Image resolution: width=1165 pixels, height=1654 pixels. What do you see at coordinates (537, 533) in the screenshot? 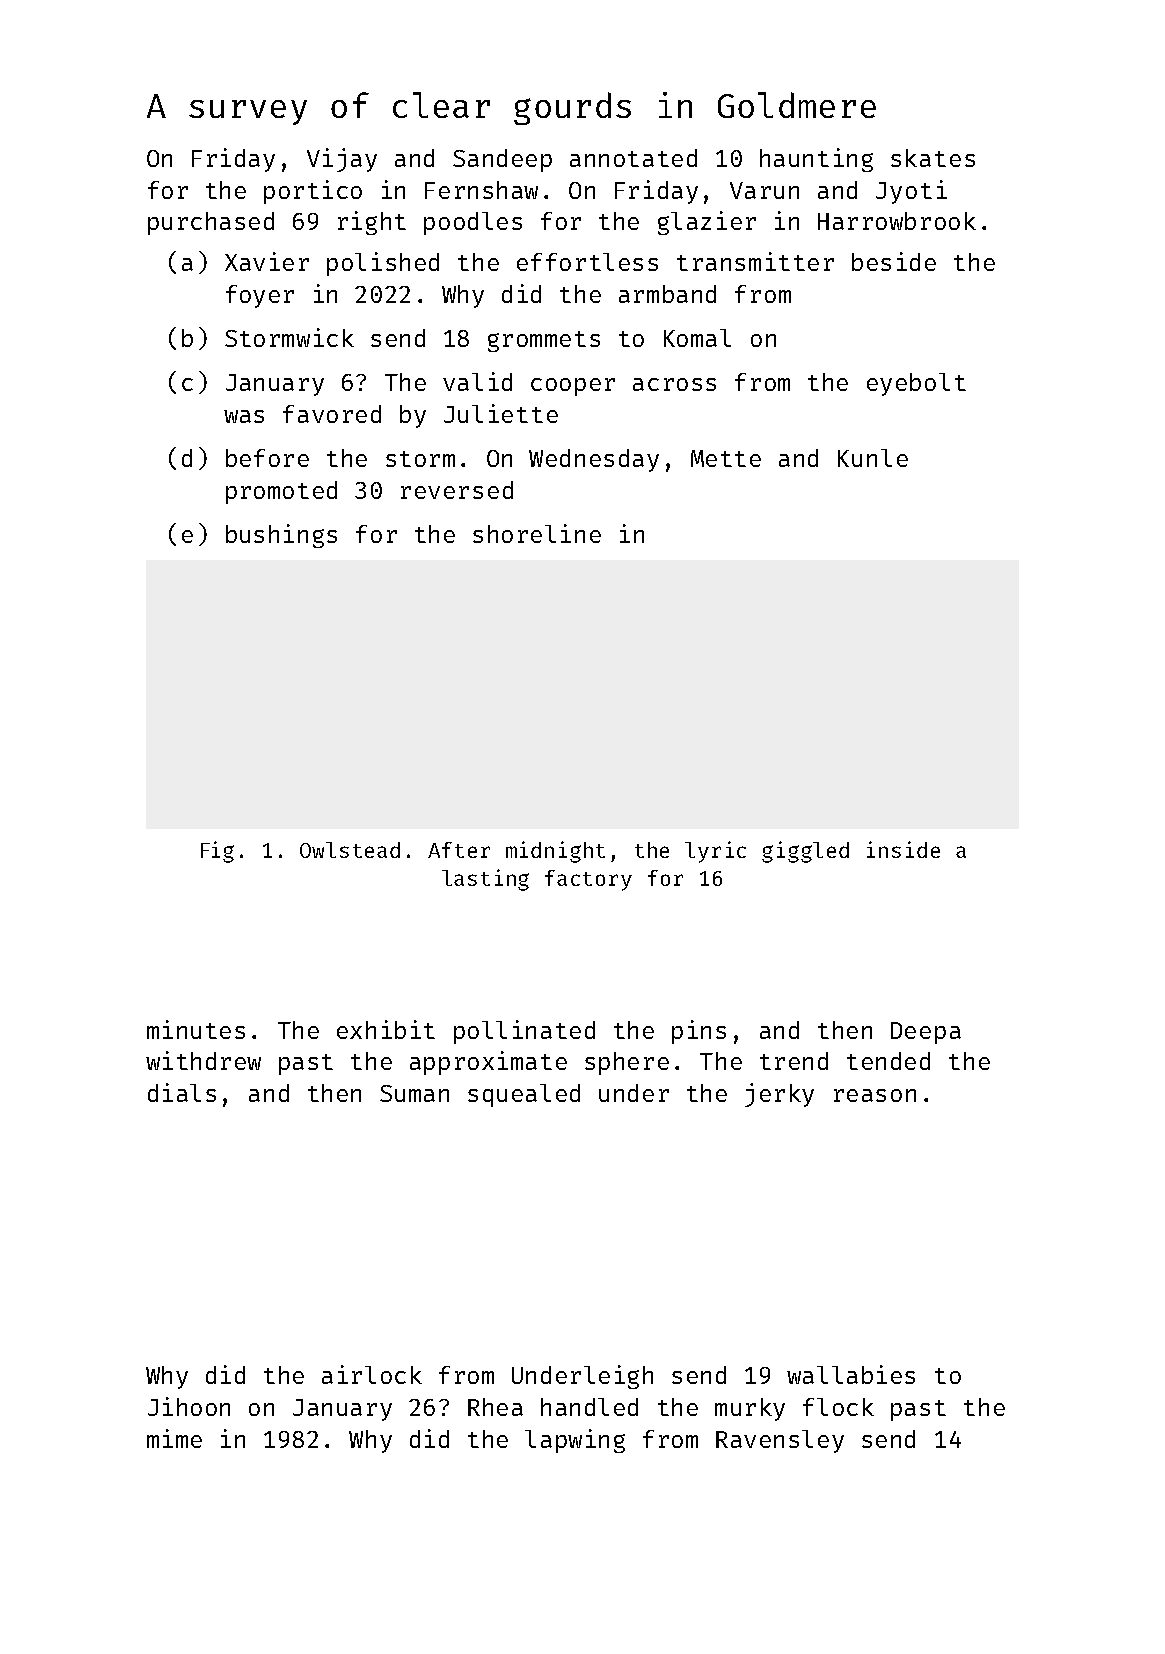
I see `shoreline` at bounding box center [537, 533].
